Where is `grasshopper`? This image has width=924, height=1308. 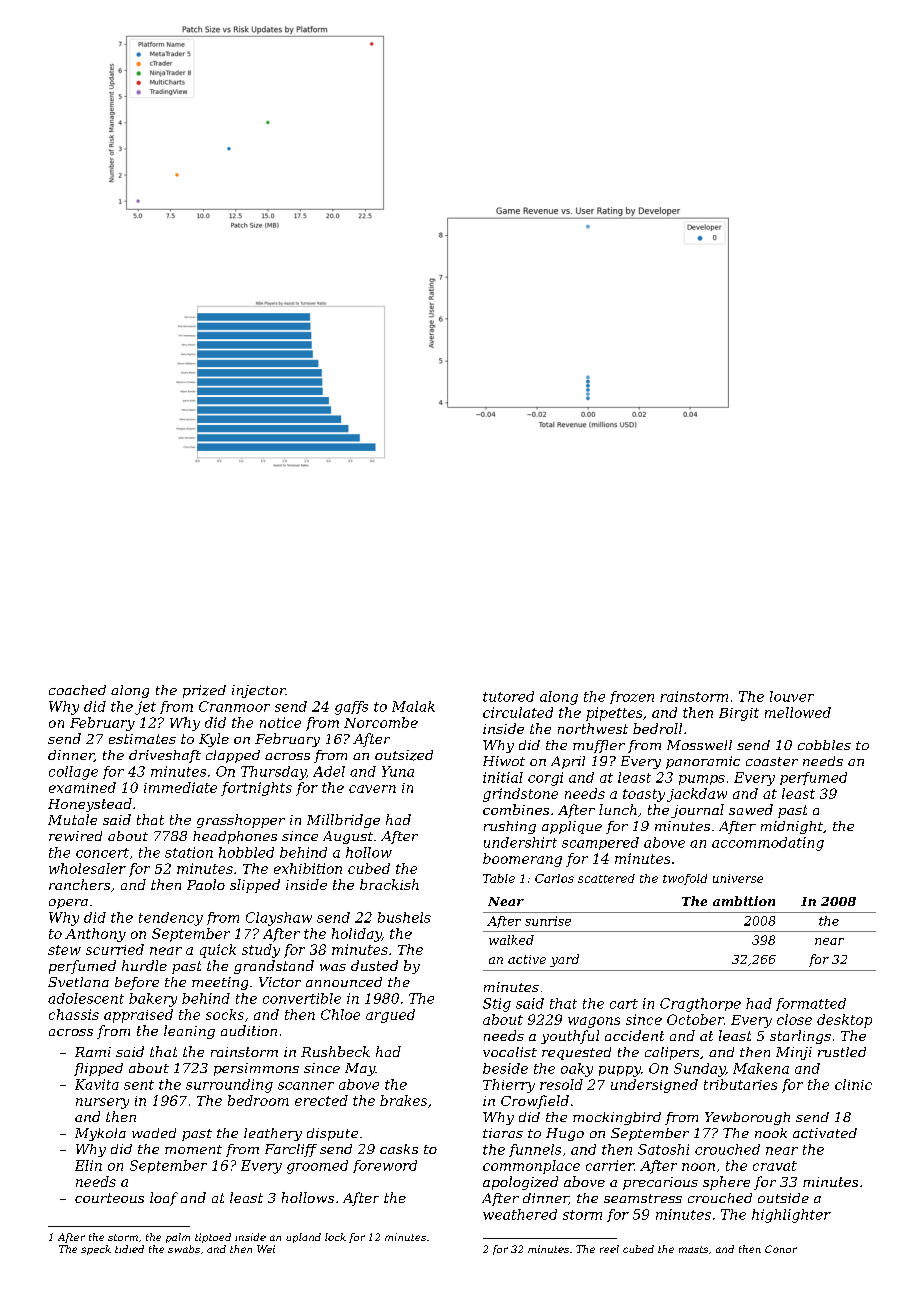
grasshopper is located at coordinates (241, 821).
